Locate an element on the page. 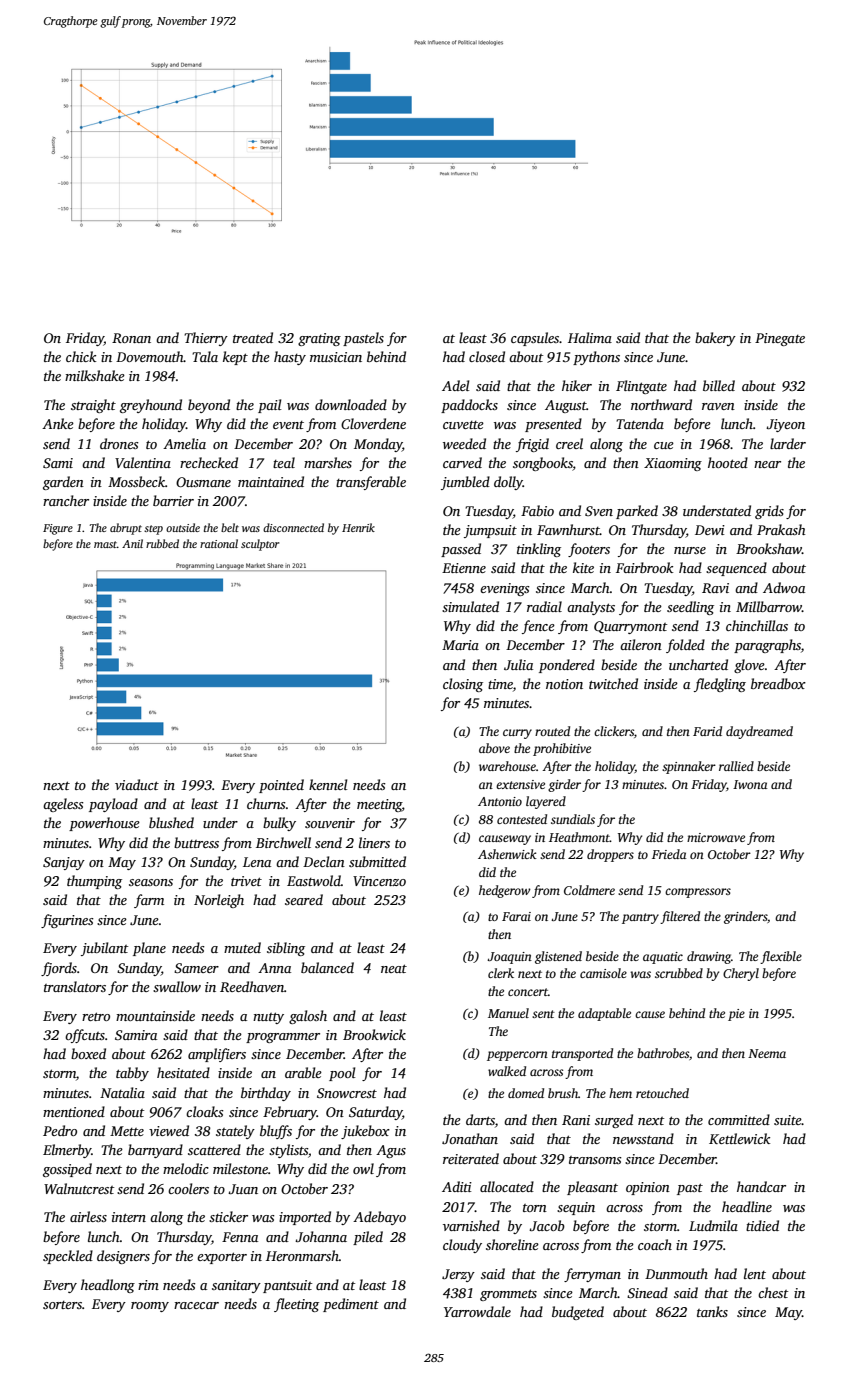  Jiyeon is located at coordinates (785, 425).
